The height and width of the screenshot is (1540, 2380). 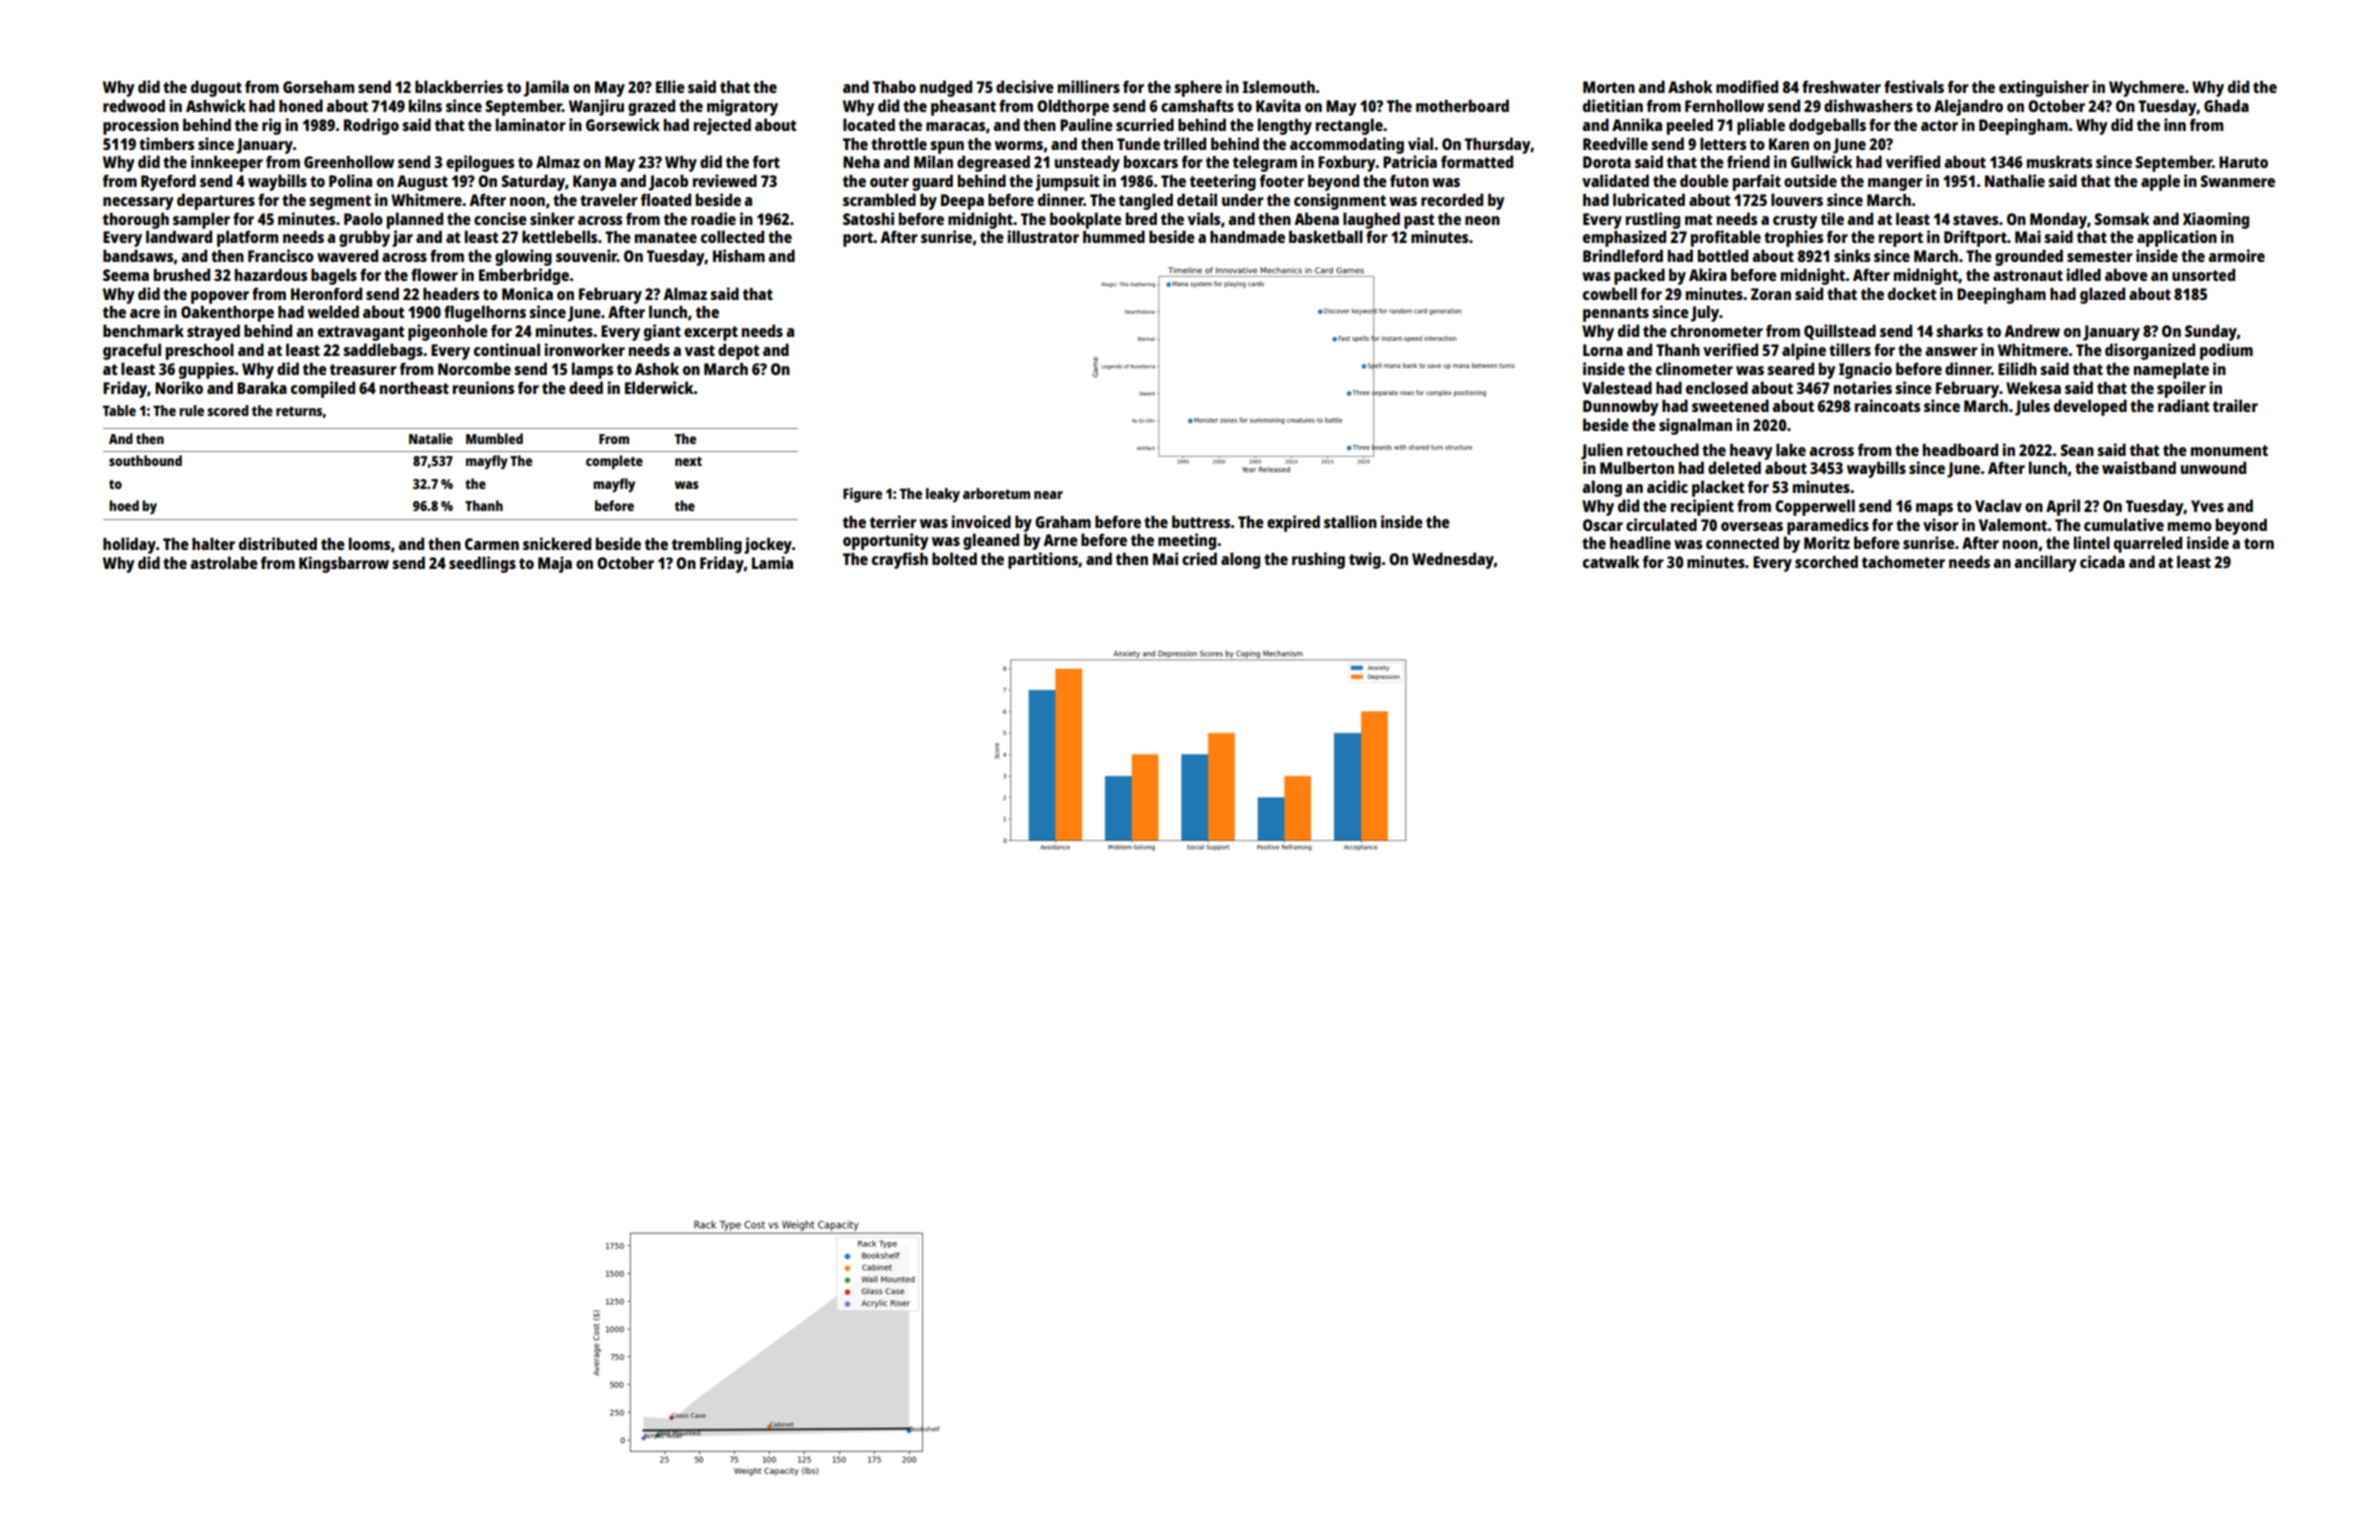 I want to click on Heronford, so click(x=326, y=293).
